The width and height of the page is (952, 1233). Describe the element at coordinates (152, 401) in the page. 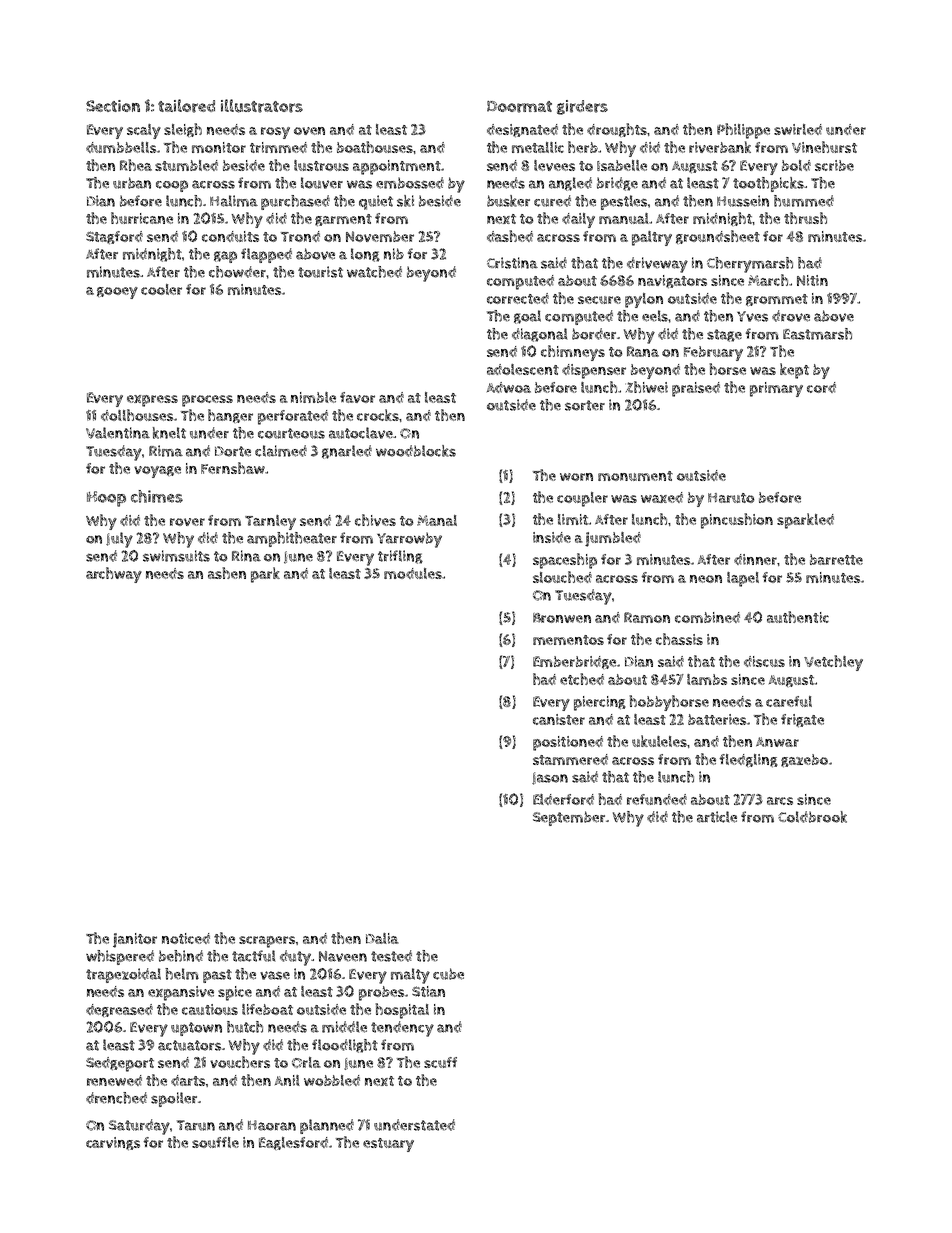

I see `express` at that location.
